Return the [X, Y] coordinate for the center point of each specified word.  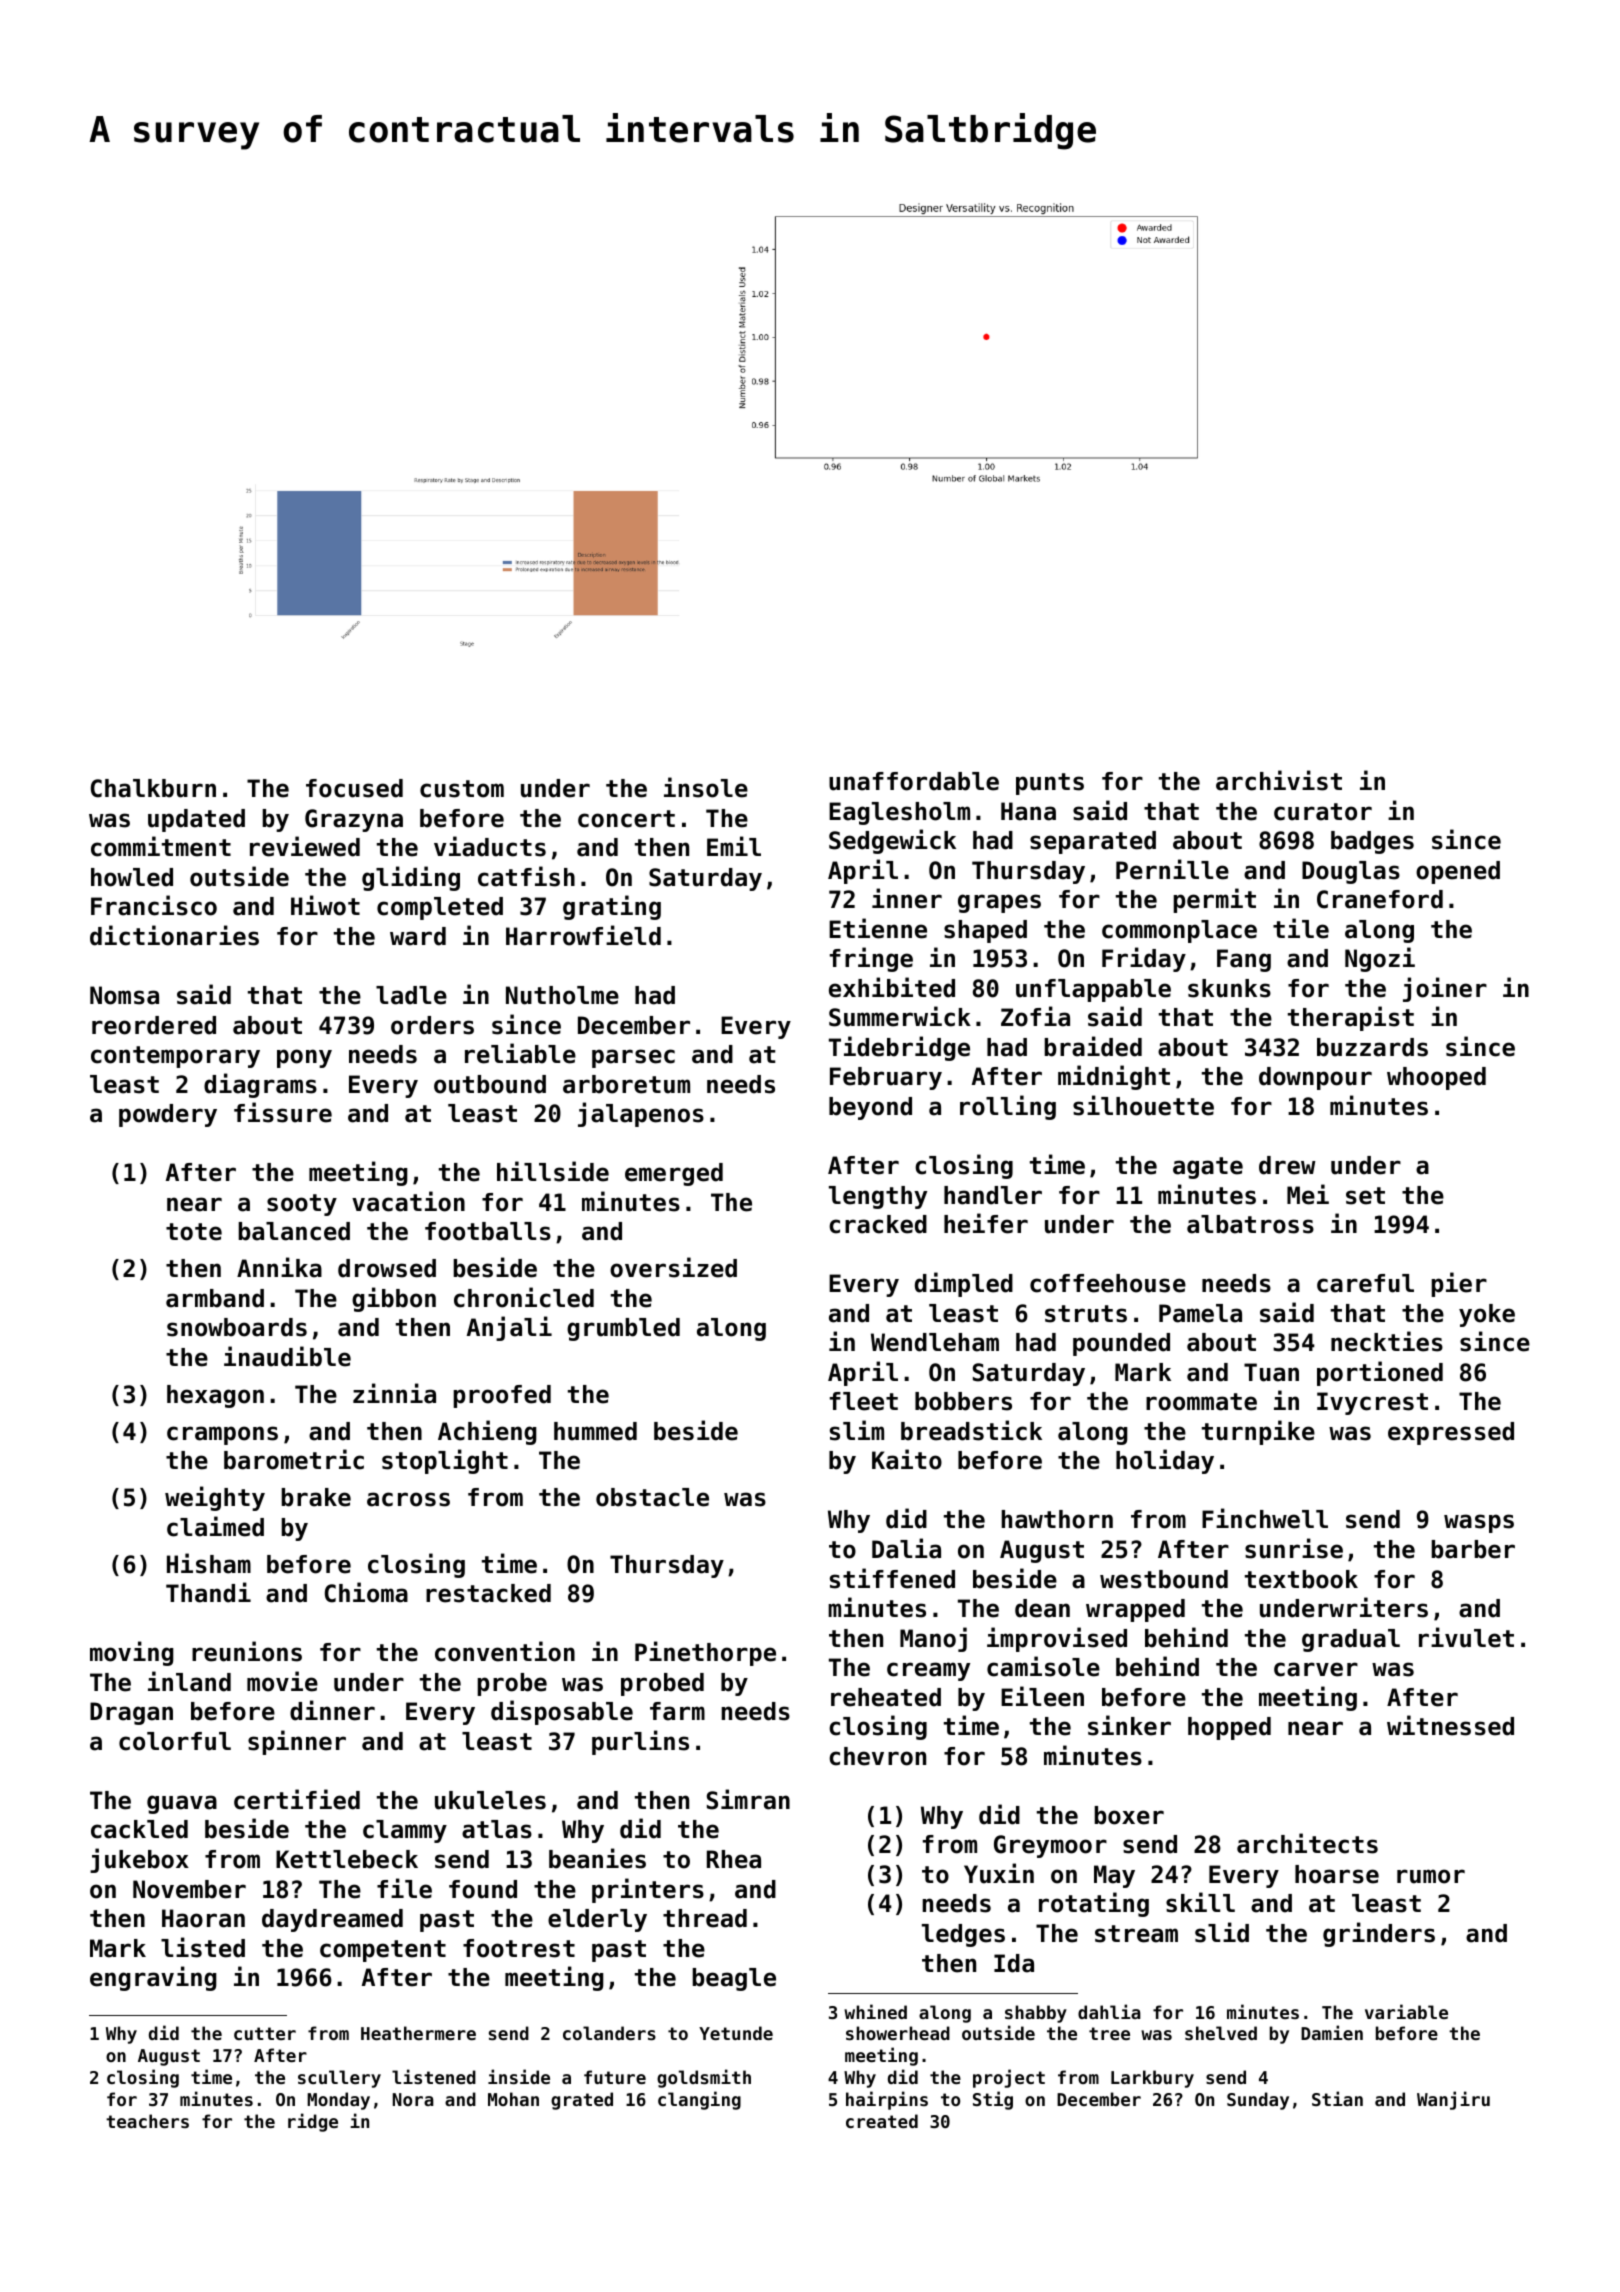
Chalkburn [153, 788]
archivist [1279, 780]
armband [215, 1298]
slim [857, 1430]
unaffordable [914, 781]
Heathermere [418, 2033]
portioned [1380, 1373]
